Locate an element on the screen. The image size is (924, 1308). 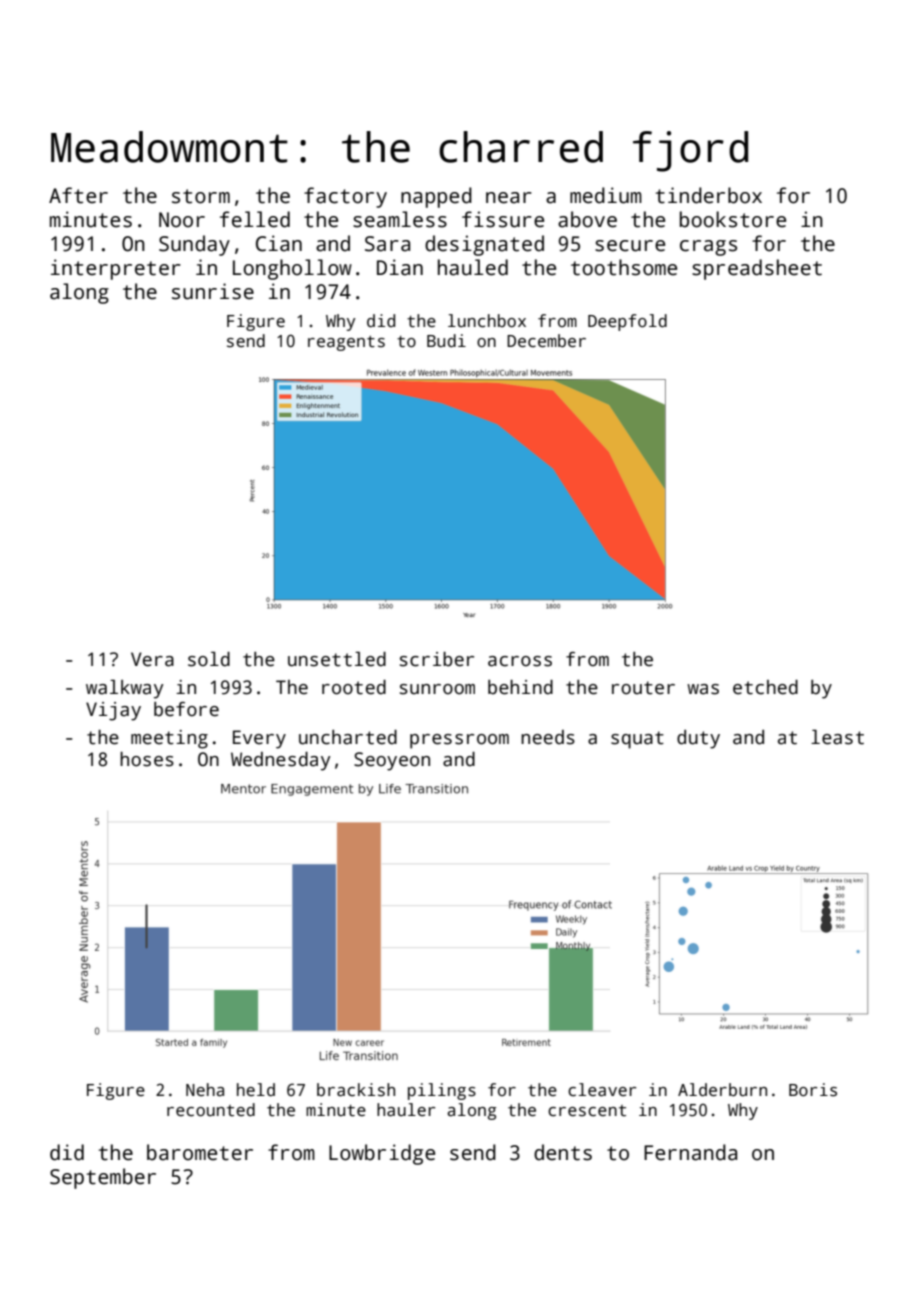
across is located at coordinates (520, 661).
